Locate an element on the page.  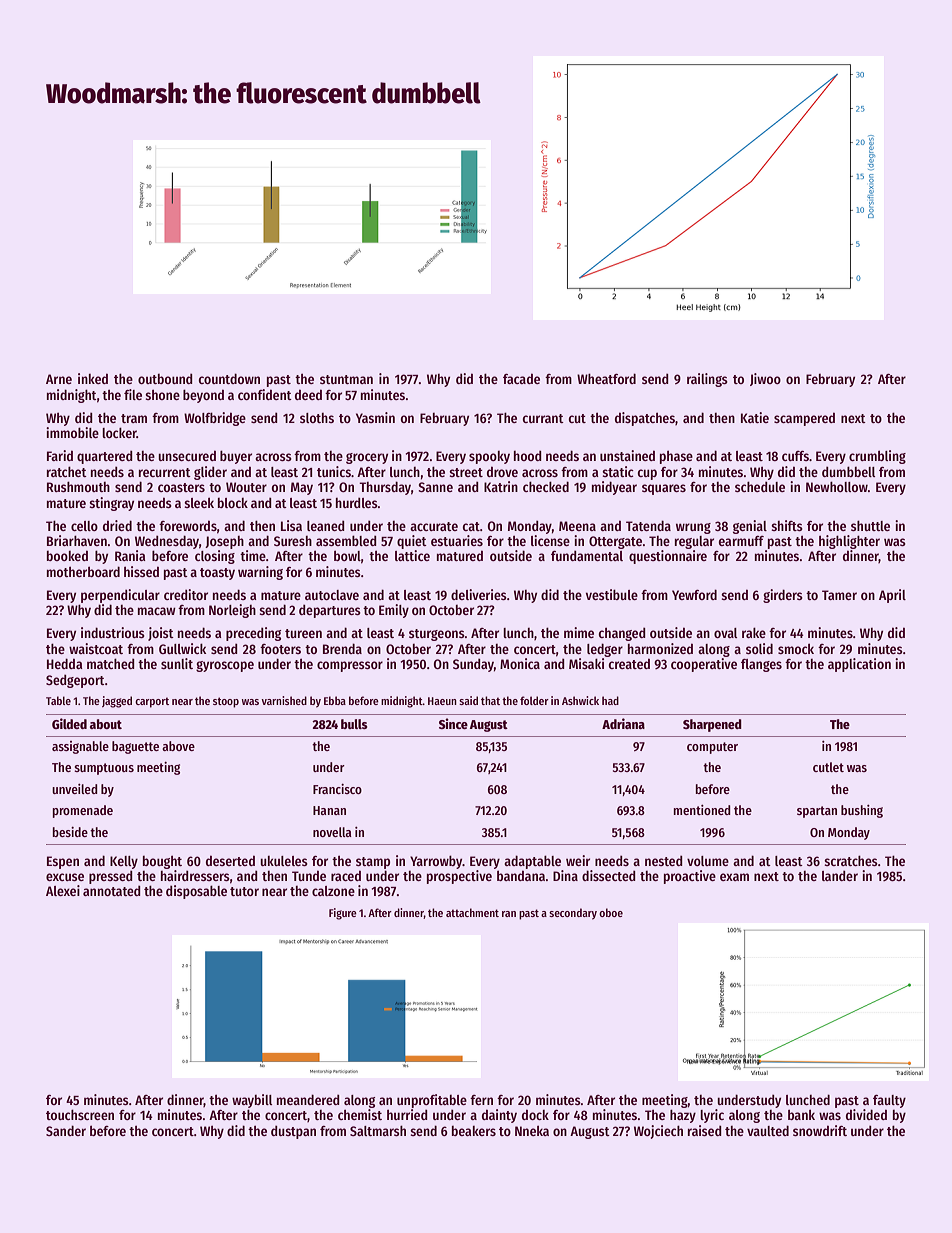
dissected is located at coordinates (609, 875).
